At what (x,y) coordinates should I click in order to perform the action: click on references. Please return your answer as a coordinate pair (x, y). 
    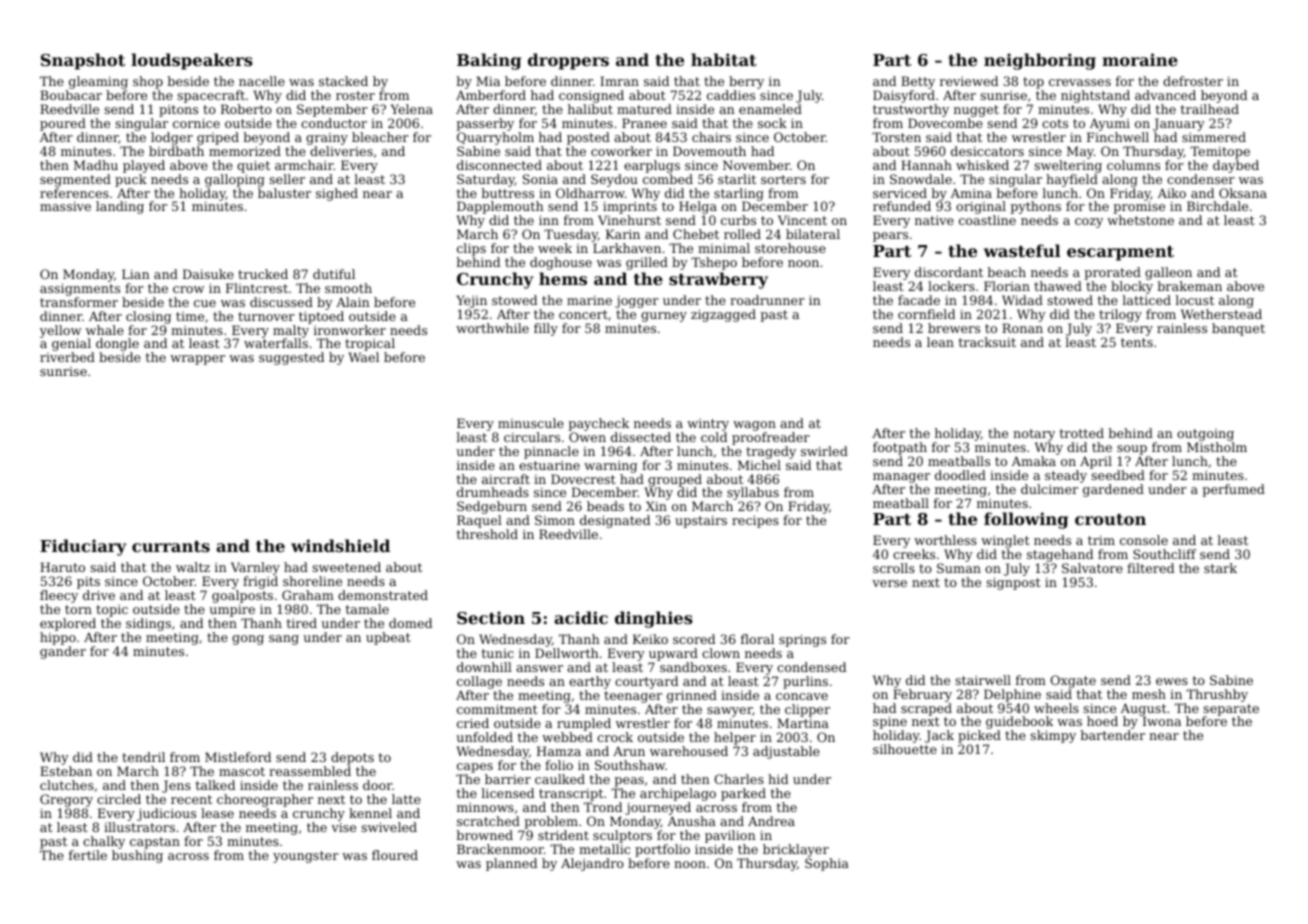
    Looking at the image, I should click on (74, 193).
